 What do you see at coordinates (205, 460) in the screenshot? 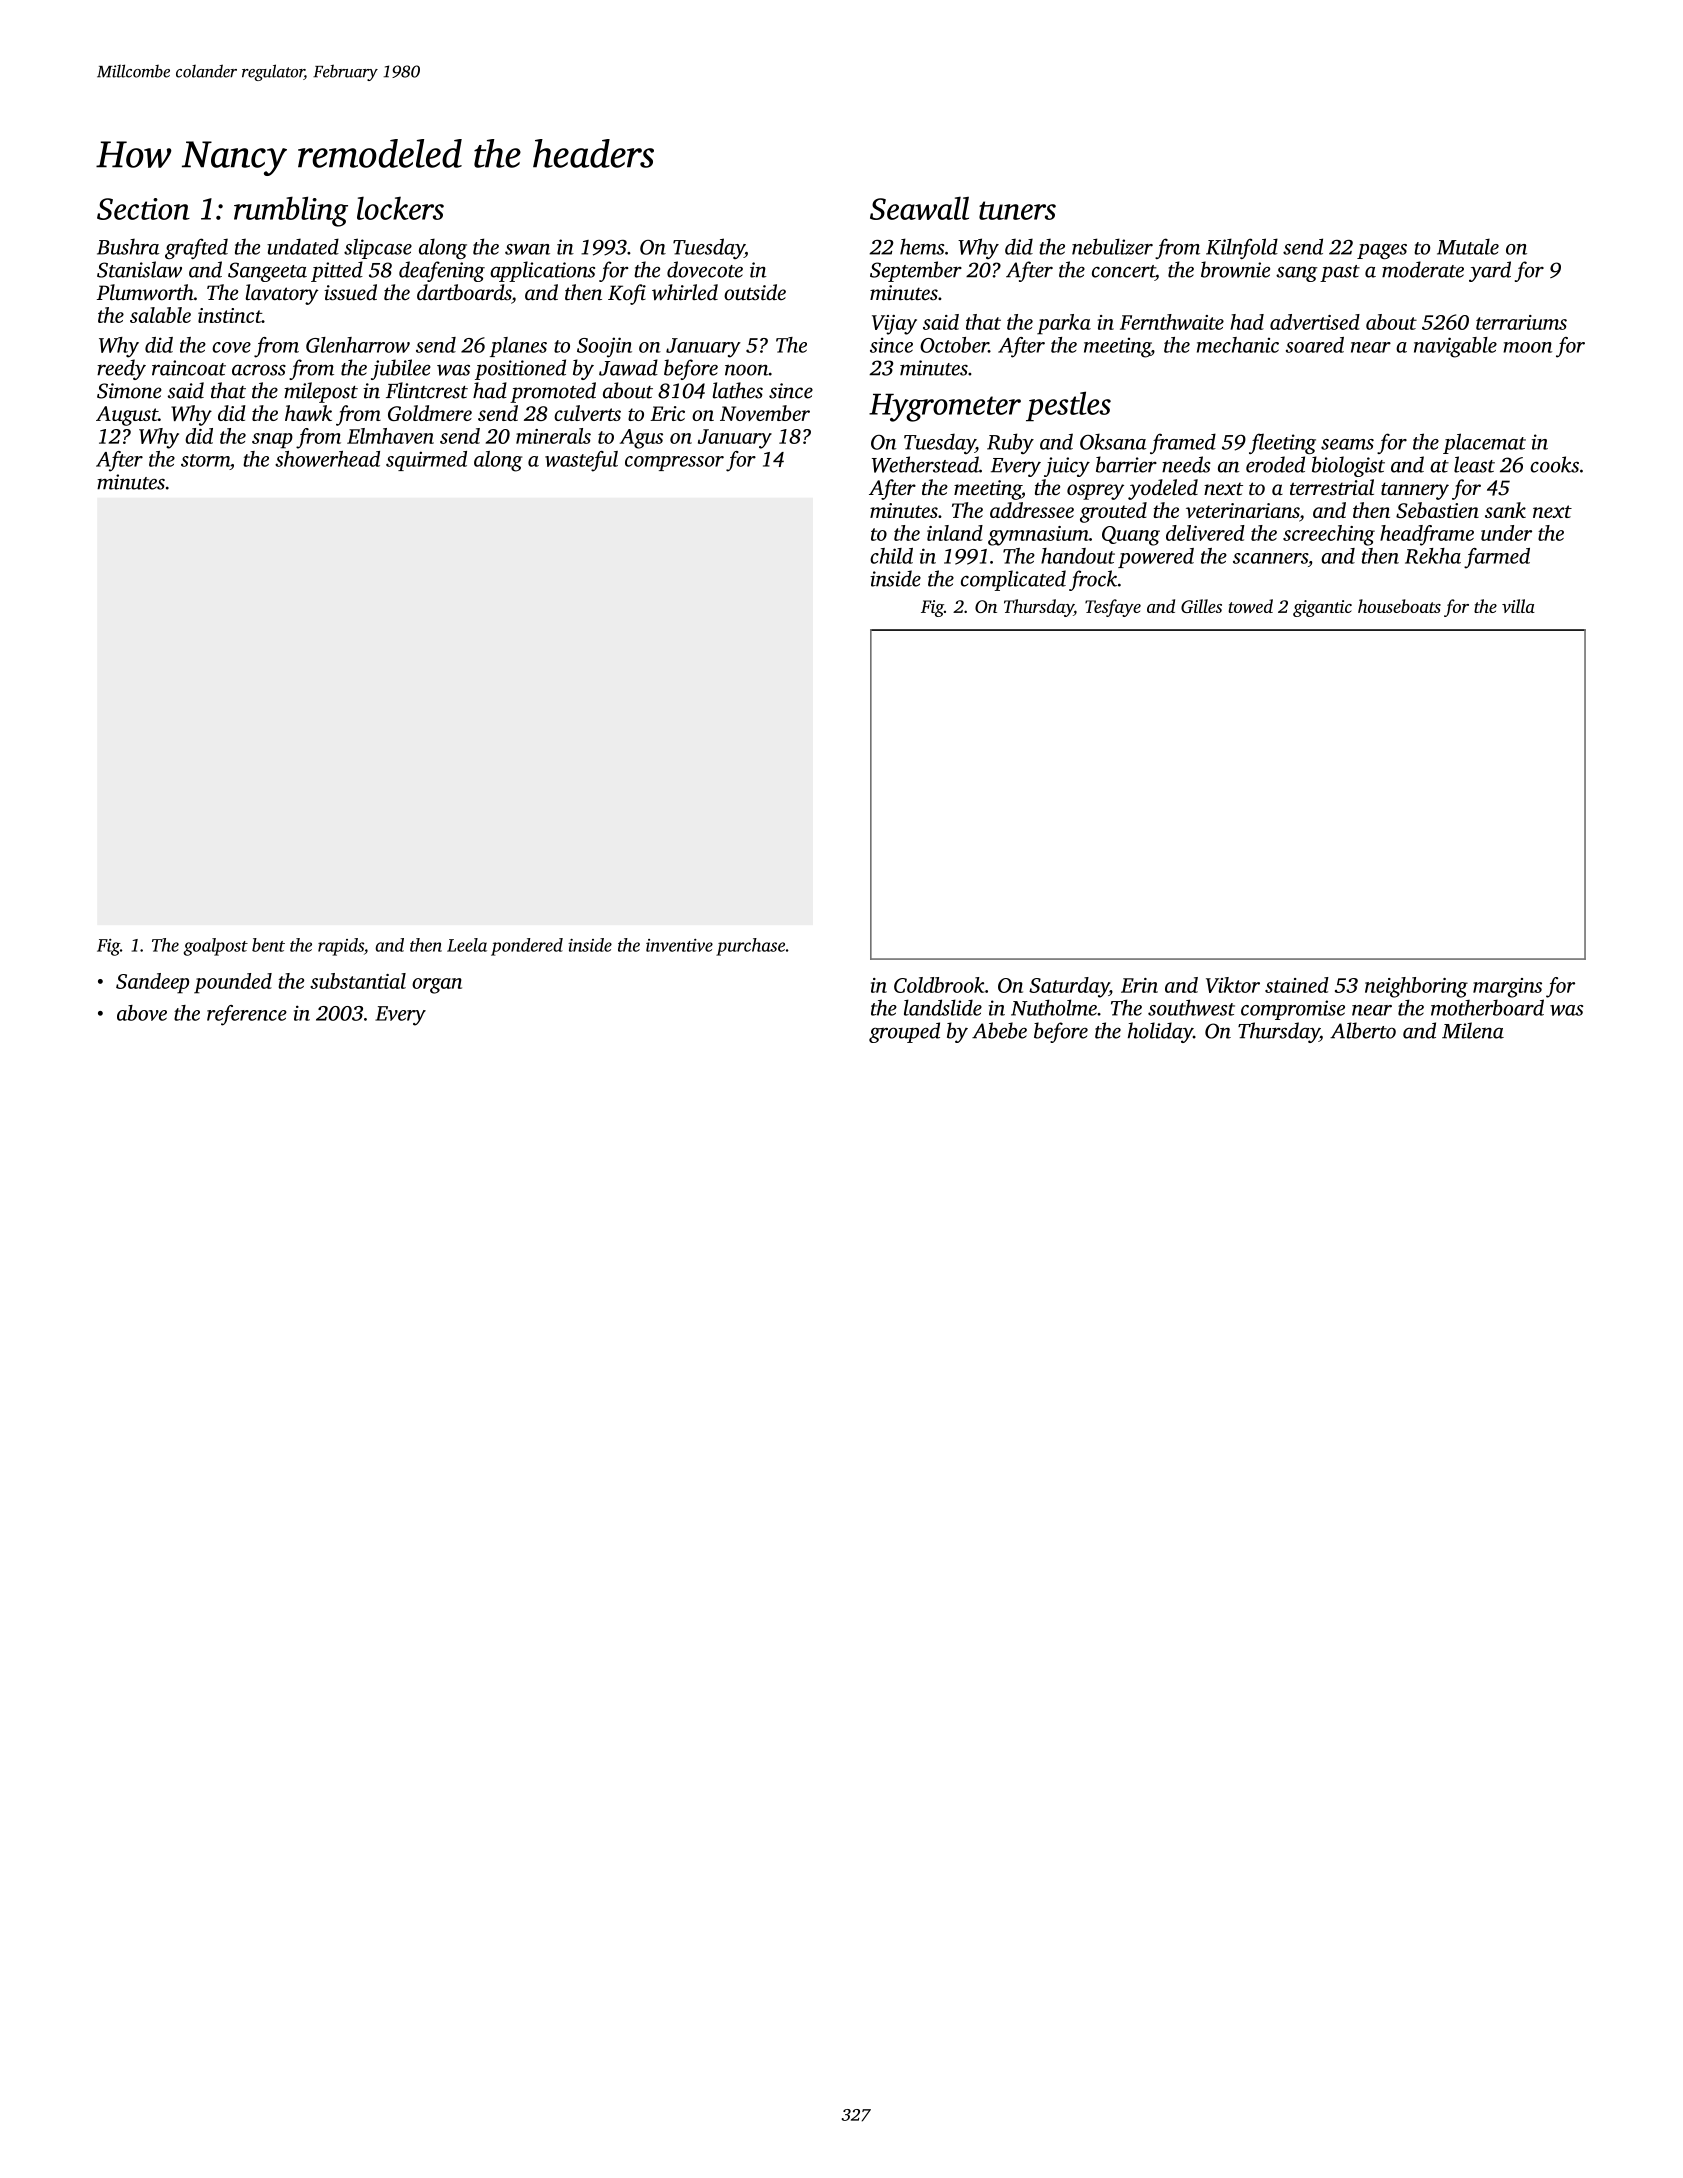
I see `storm` at bounding box center [205, 460].
